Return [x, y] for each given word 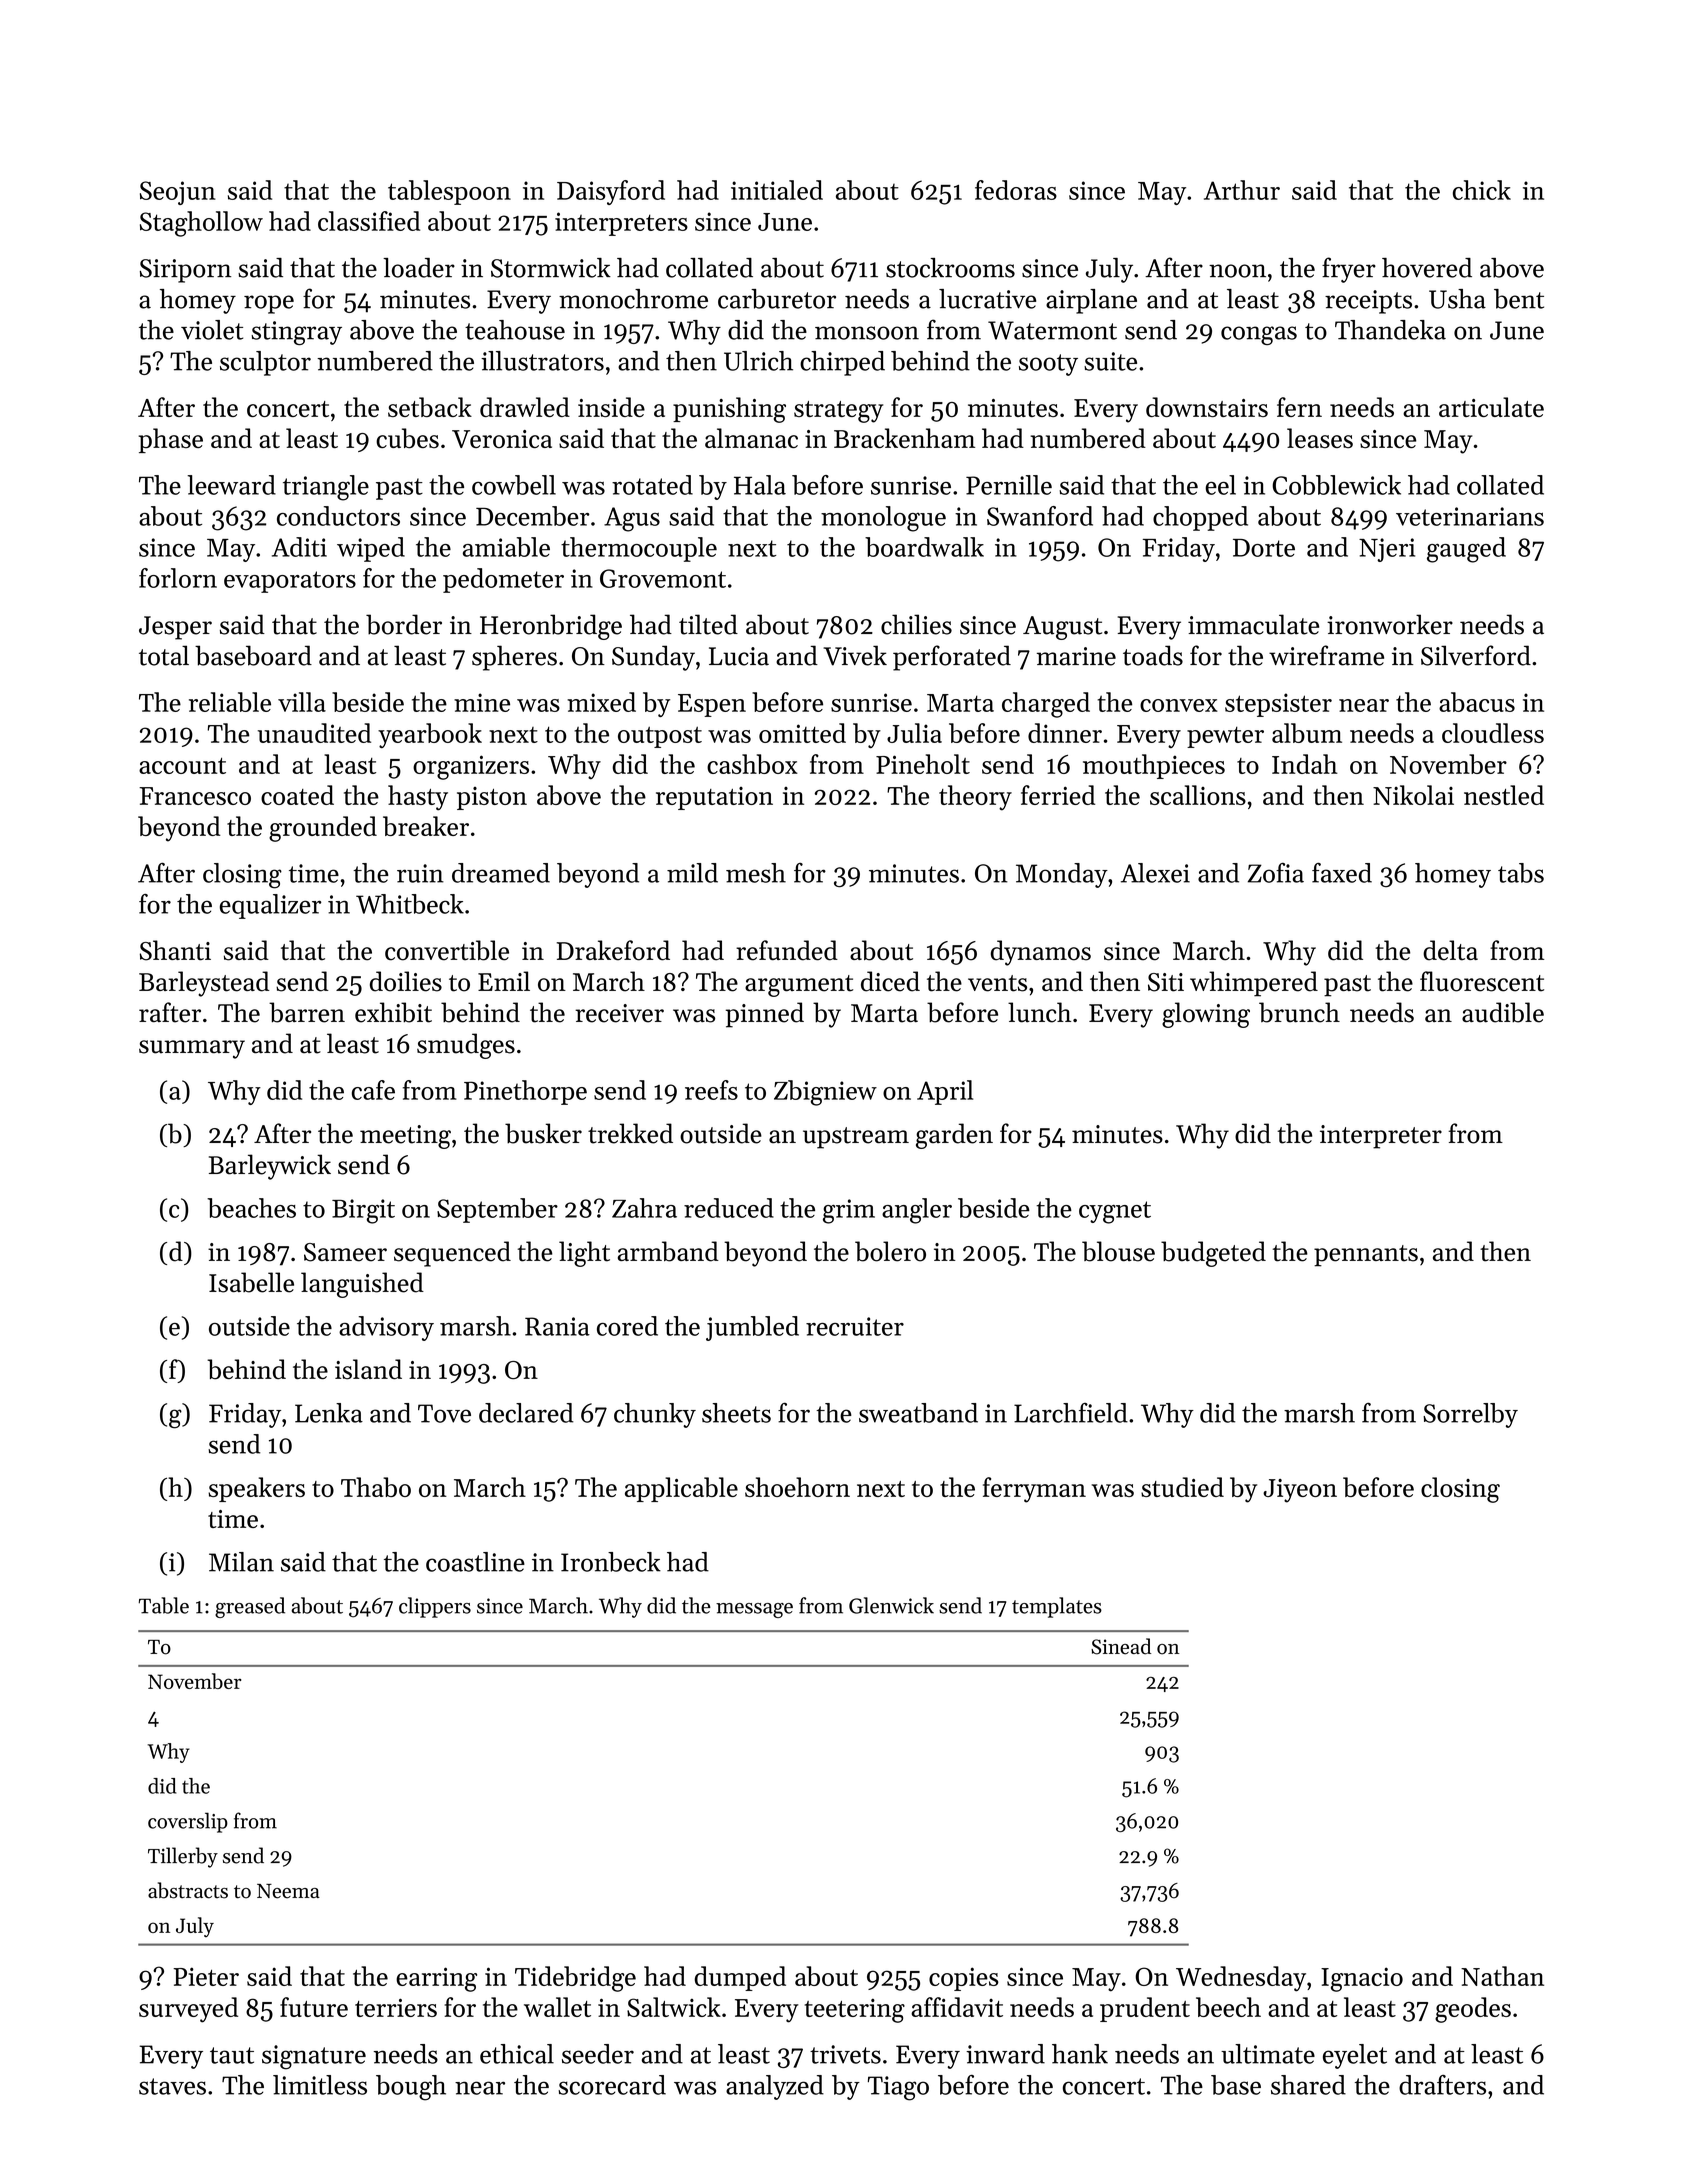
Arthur [1242, 190]
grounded [323, 829]
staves [172, 2086]
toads [1153, 655]
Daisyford [611, 192]
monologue [883, 519]
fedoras [1016, 190]
